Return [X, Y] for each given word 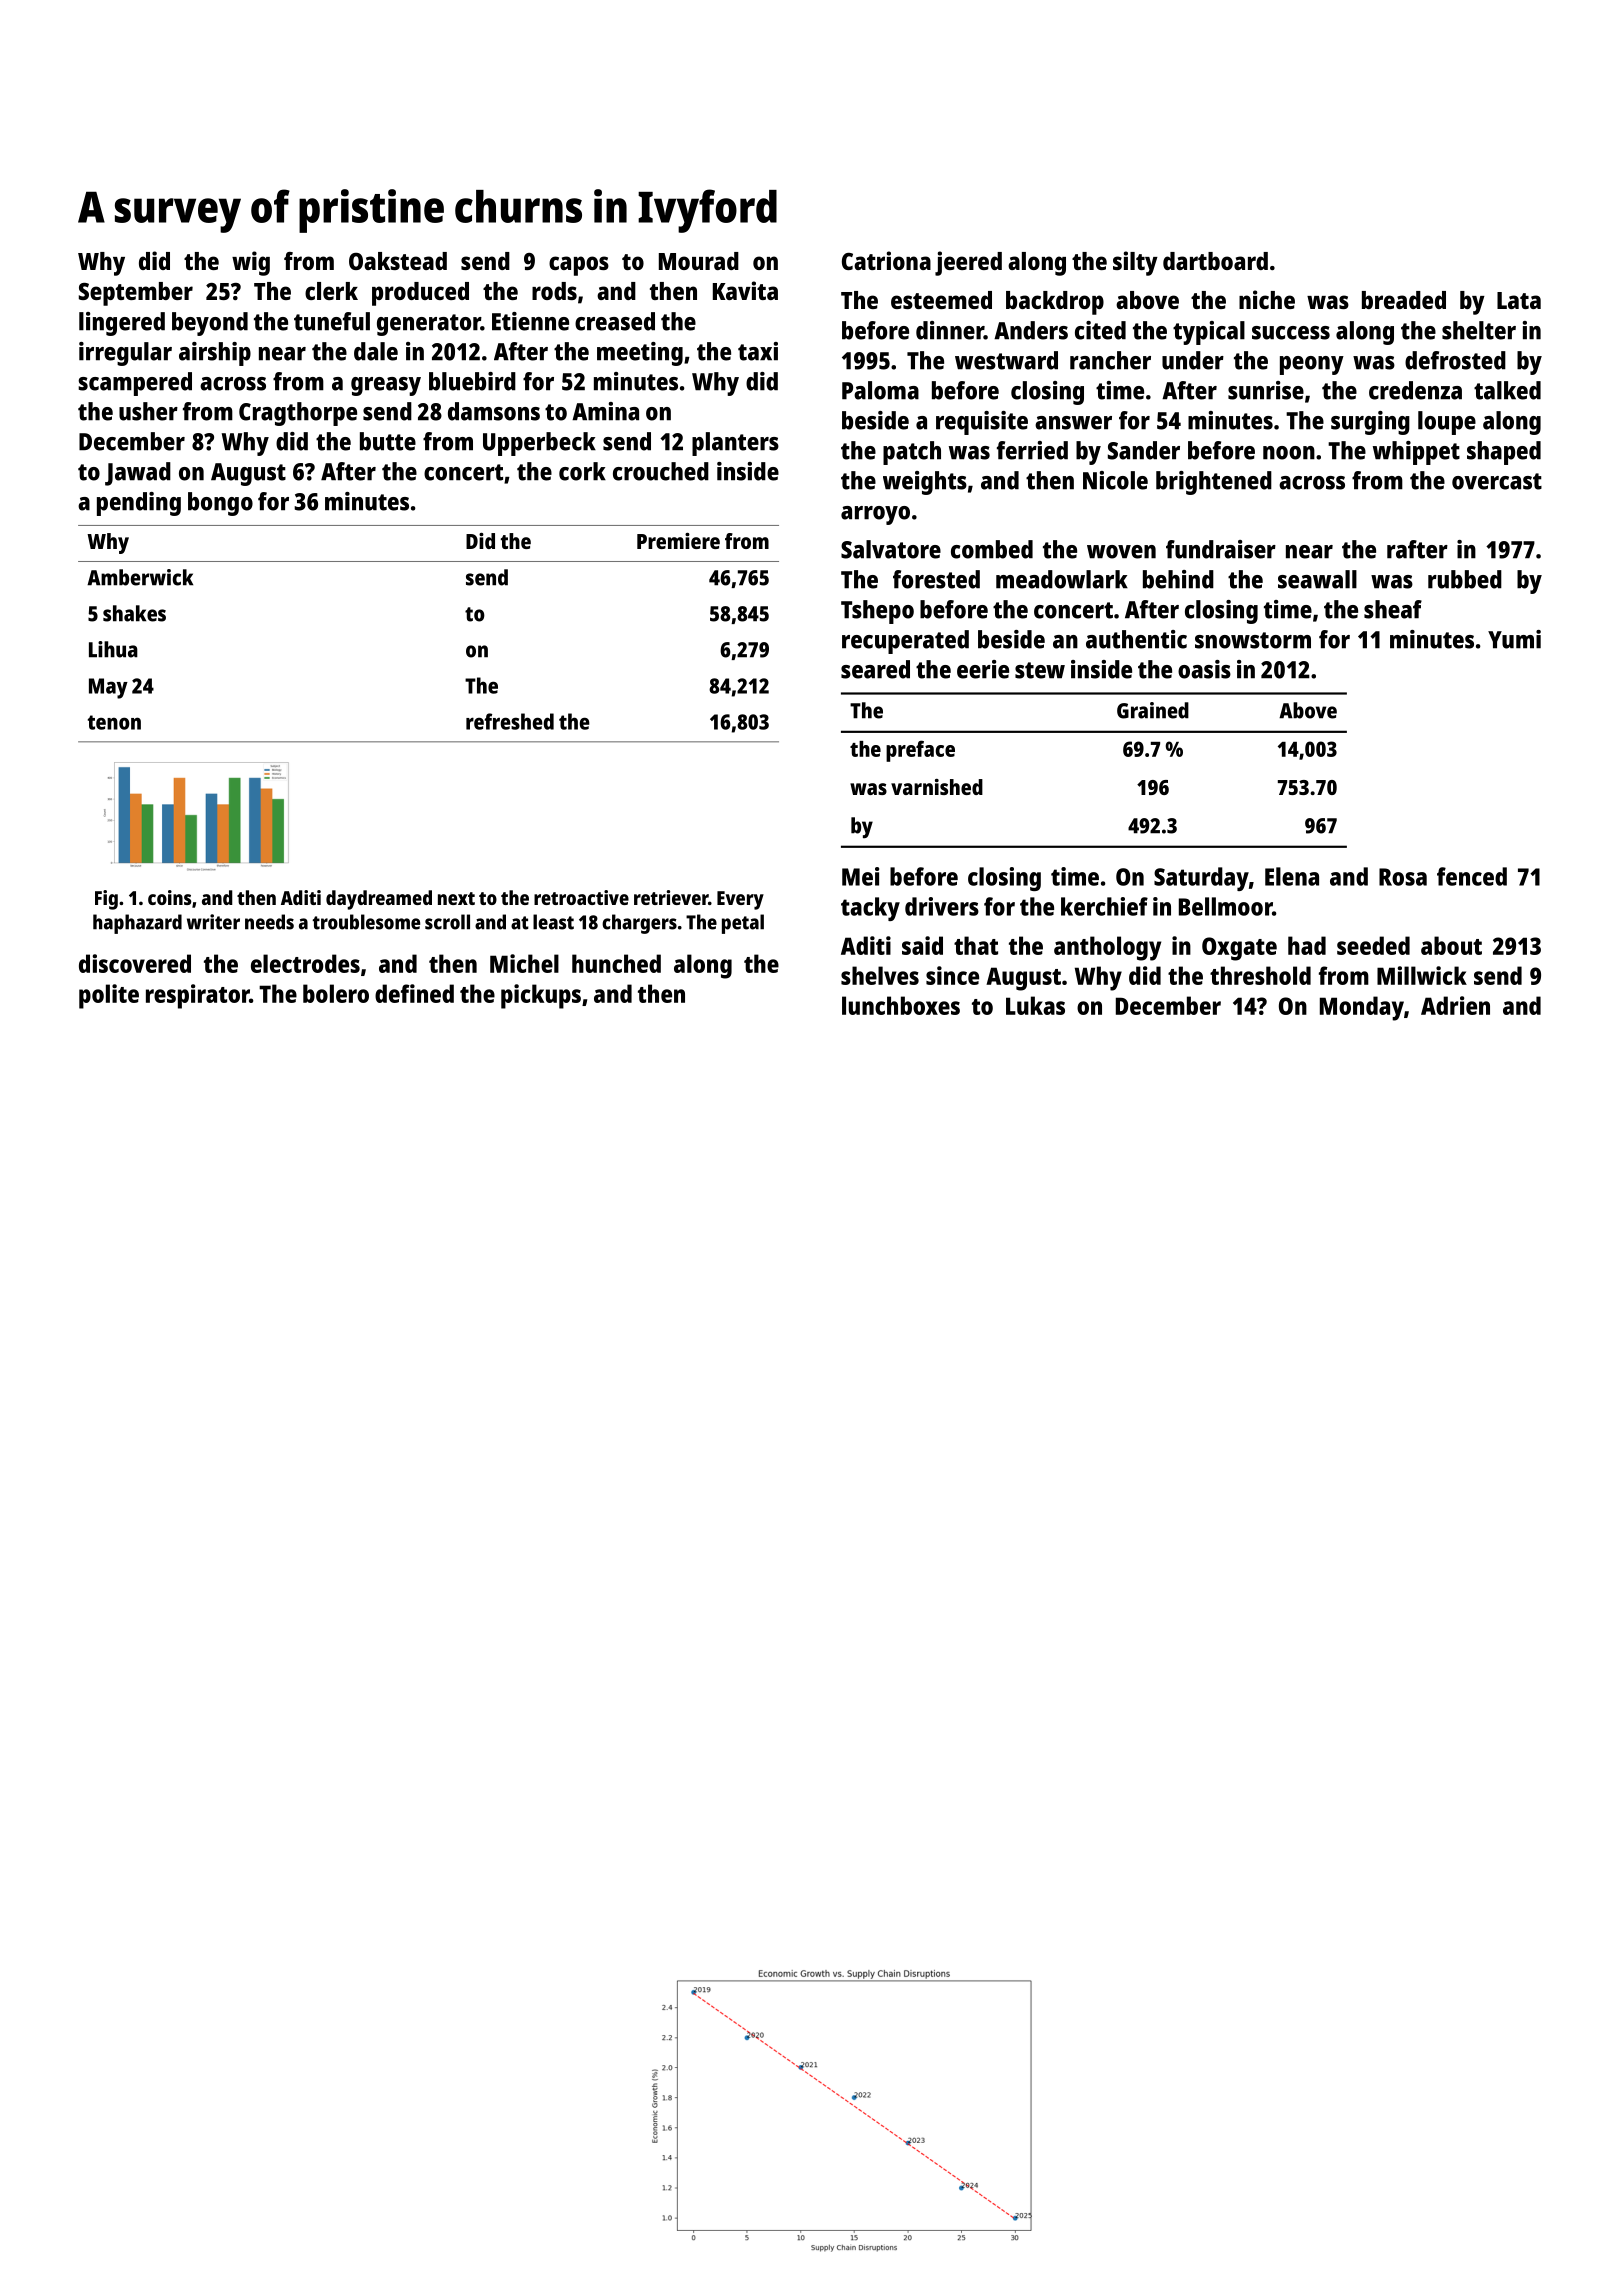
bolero [336, 993]
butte [388, 441]
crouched [661, 471]
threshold [1260, 975]
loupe [1447, 423]
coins [170, 897]
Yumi [1514, 639]
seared [875, 669]
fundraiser [1221, 549]
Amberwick [140, 577]
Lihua [113, 649]
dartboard [1215, 261]
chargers [639, 924]
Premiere [678, 541]
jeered [968, 263]
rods [554, 291]
